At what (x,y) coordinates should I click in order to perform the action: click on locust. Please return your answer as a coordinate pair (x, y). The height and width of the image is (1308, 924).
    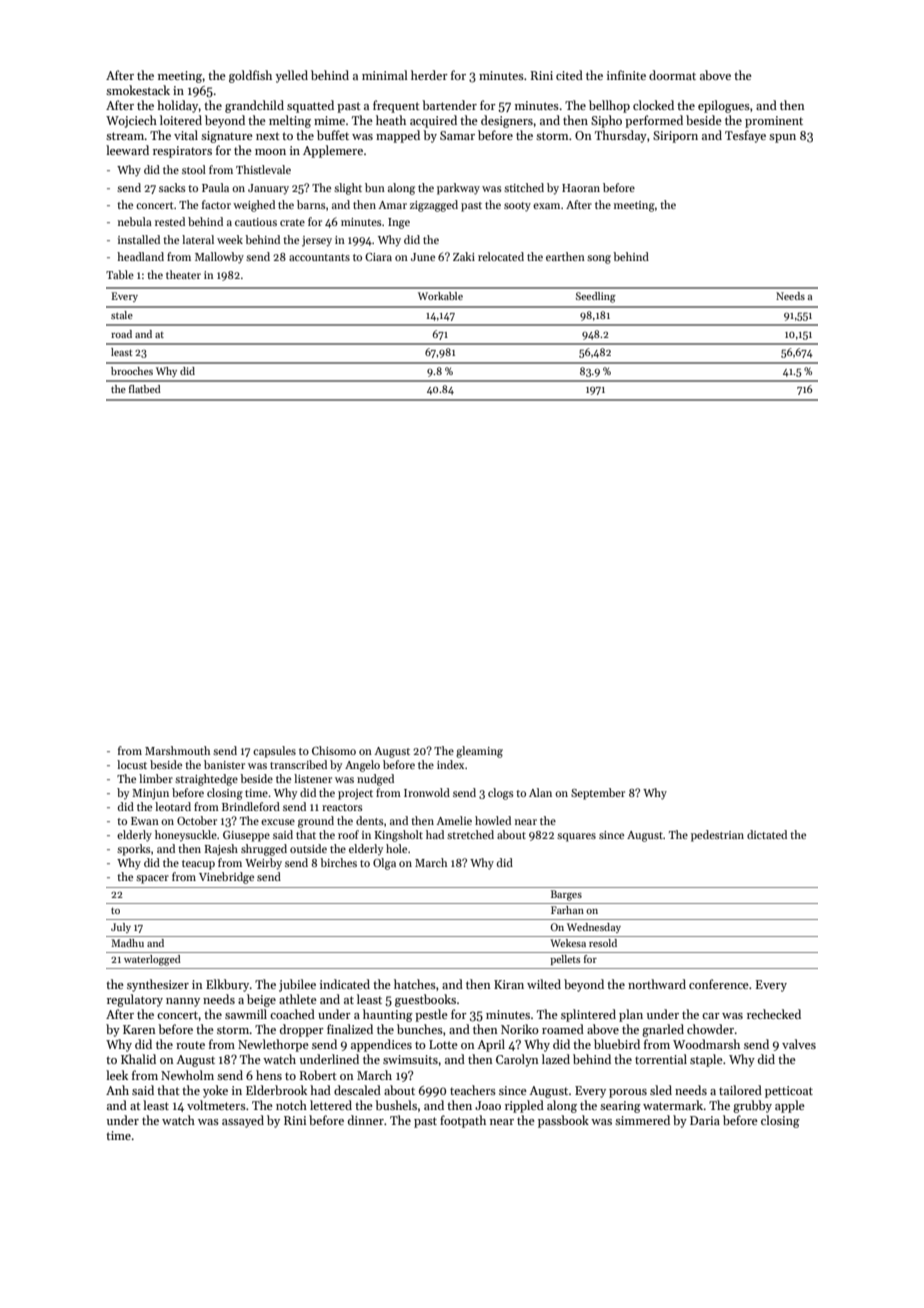
    Looking at the image, I should click on (132, 764).
